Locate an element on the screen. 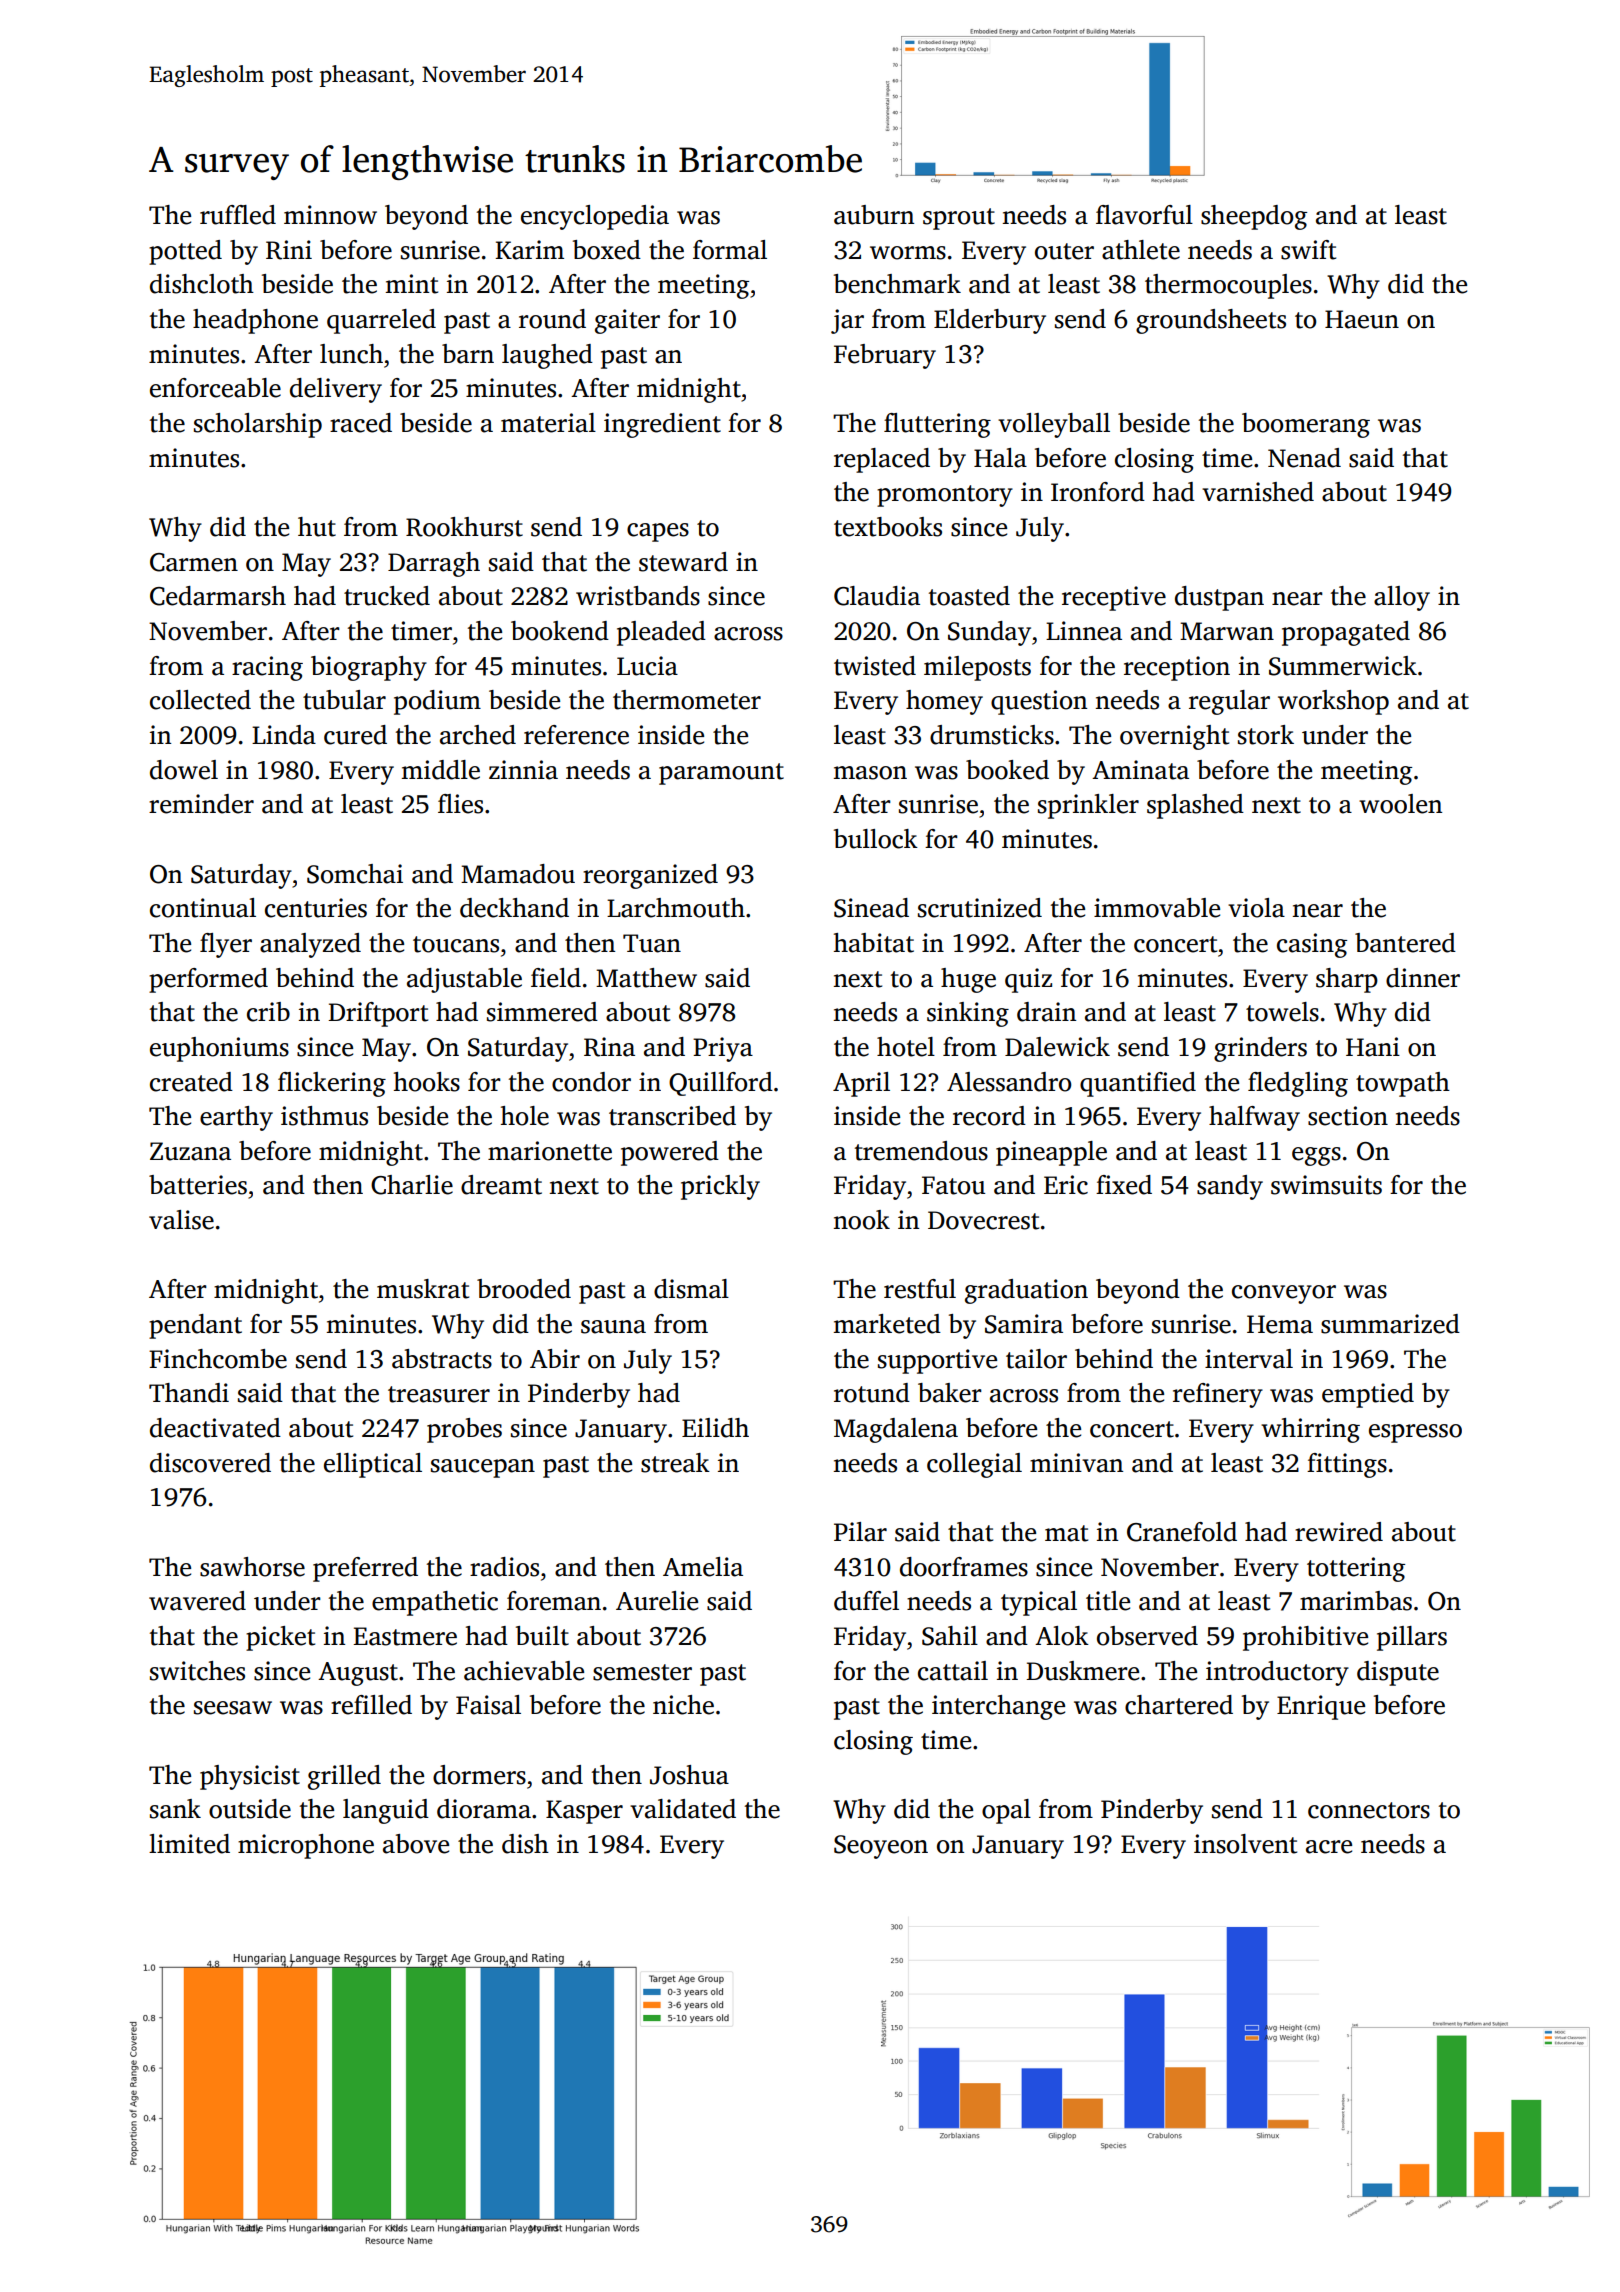  seesaw is located at coordinates (233, 1708).
